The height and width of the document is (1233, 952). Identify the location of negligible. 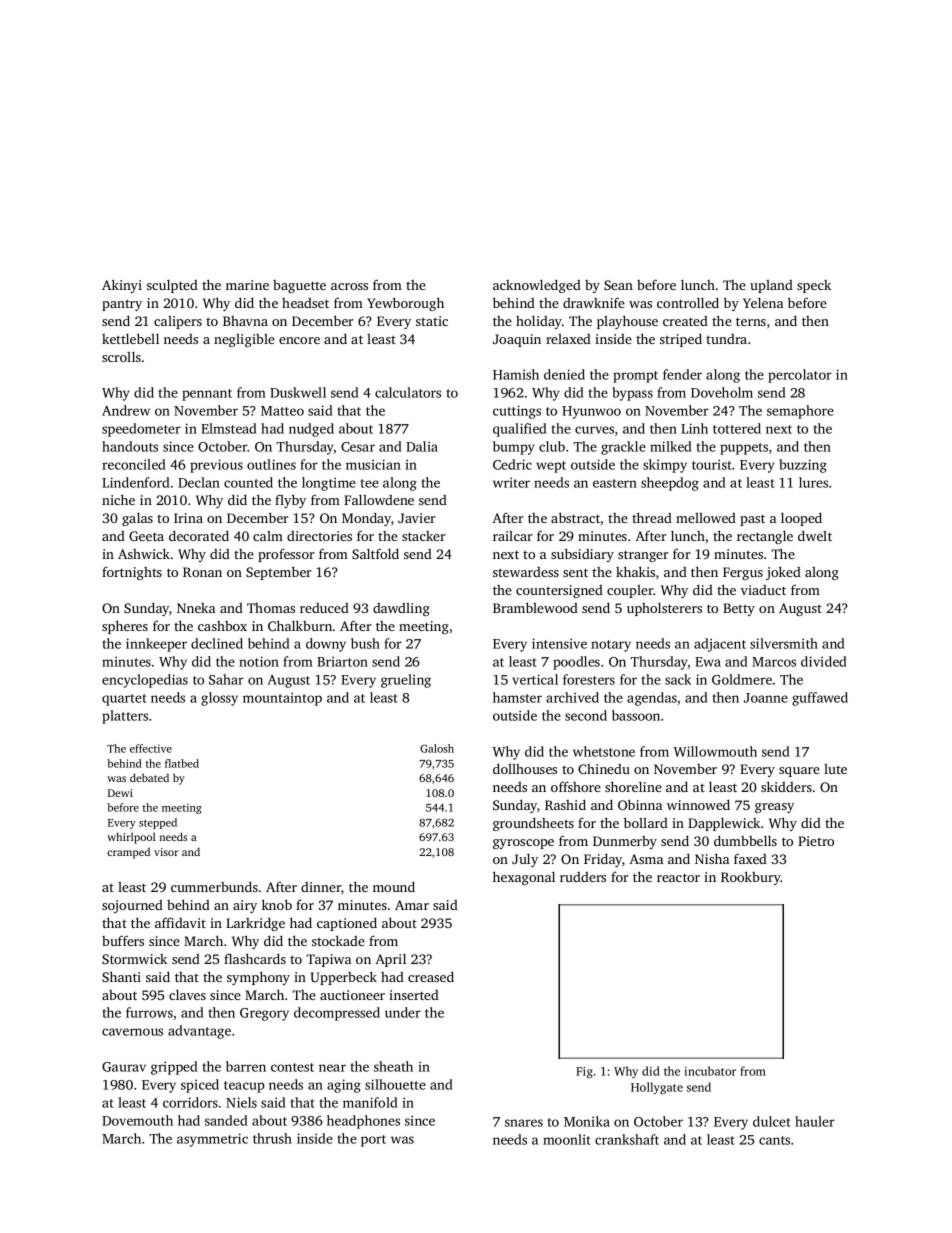
(244, 340).
